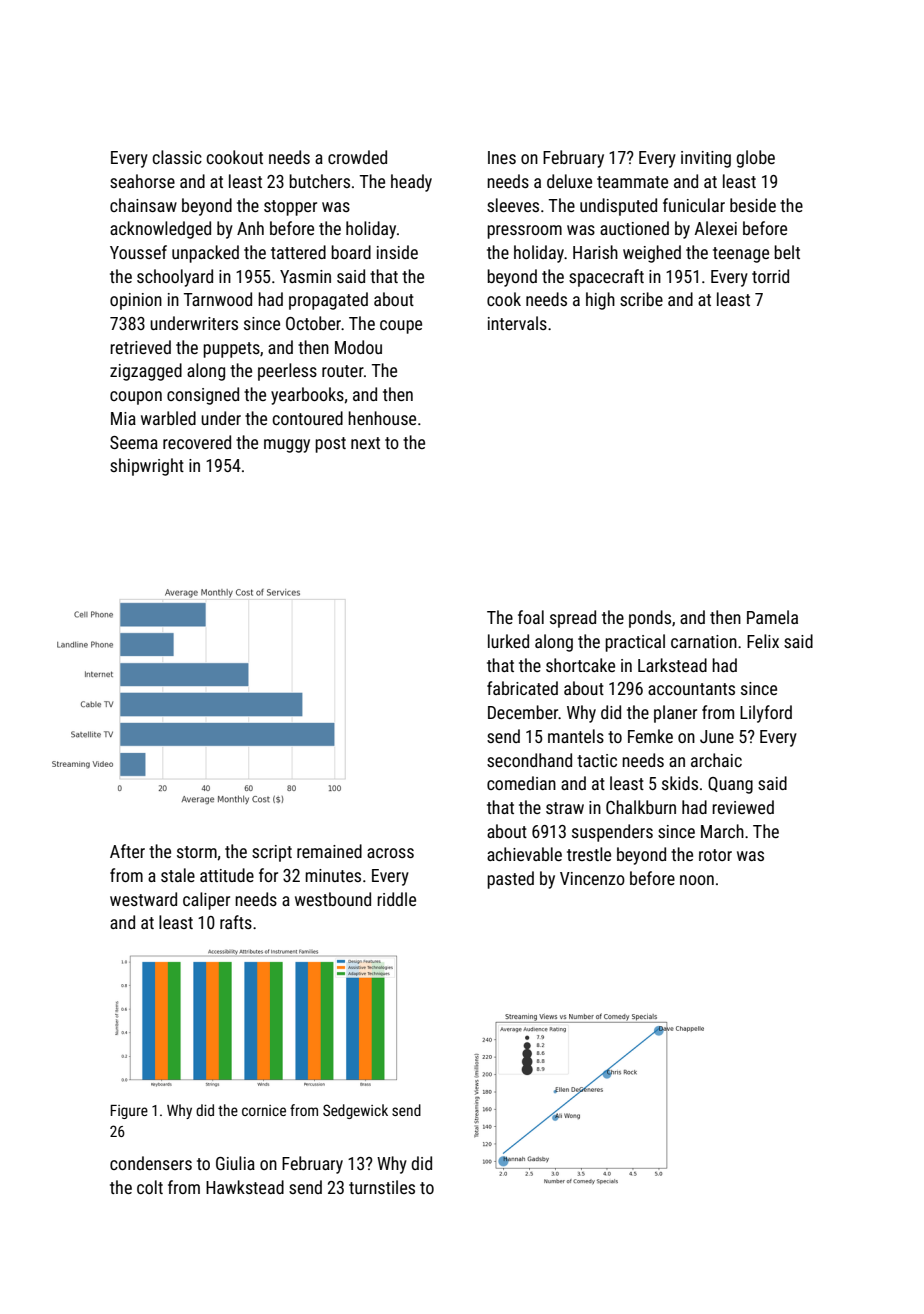 The height and width of the image is (1314, 924). Describe the element at coordinates (357, 157) in the image. I see `crowded` at that location.
